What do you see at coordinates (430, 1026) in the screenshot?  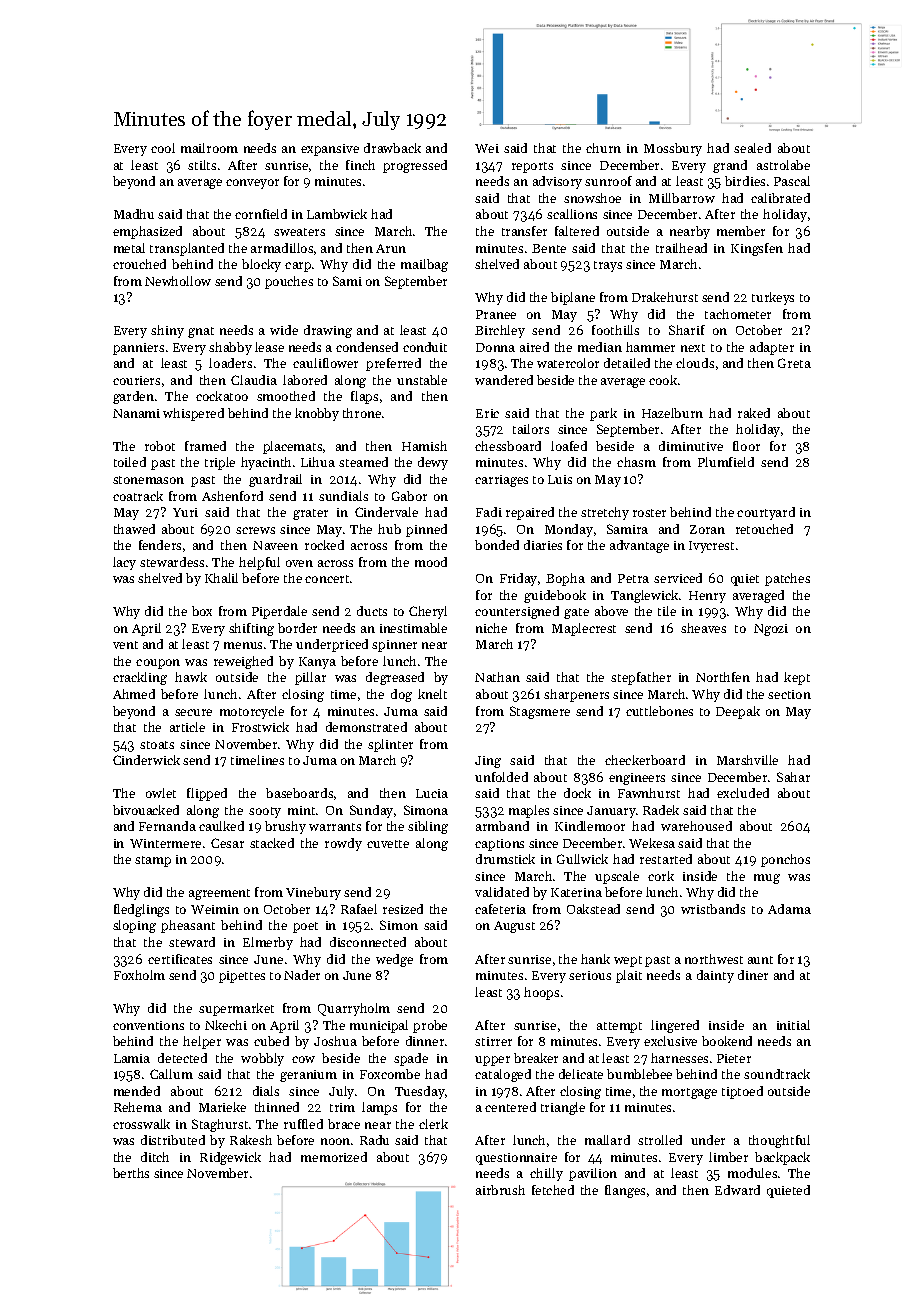 I see `probe` at bounding box center [430, 1026].
